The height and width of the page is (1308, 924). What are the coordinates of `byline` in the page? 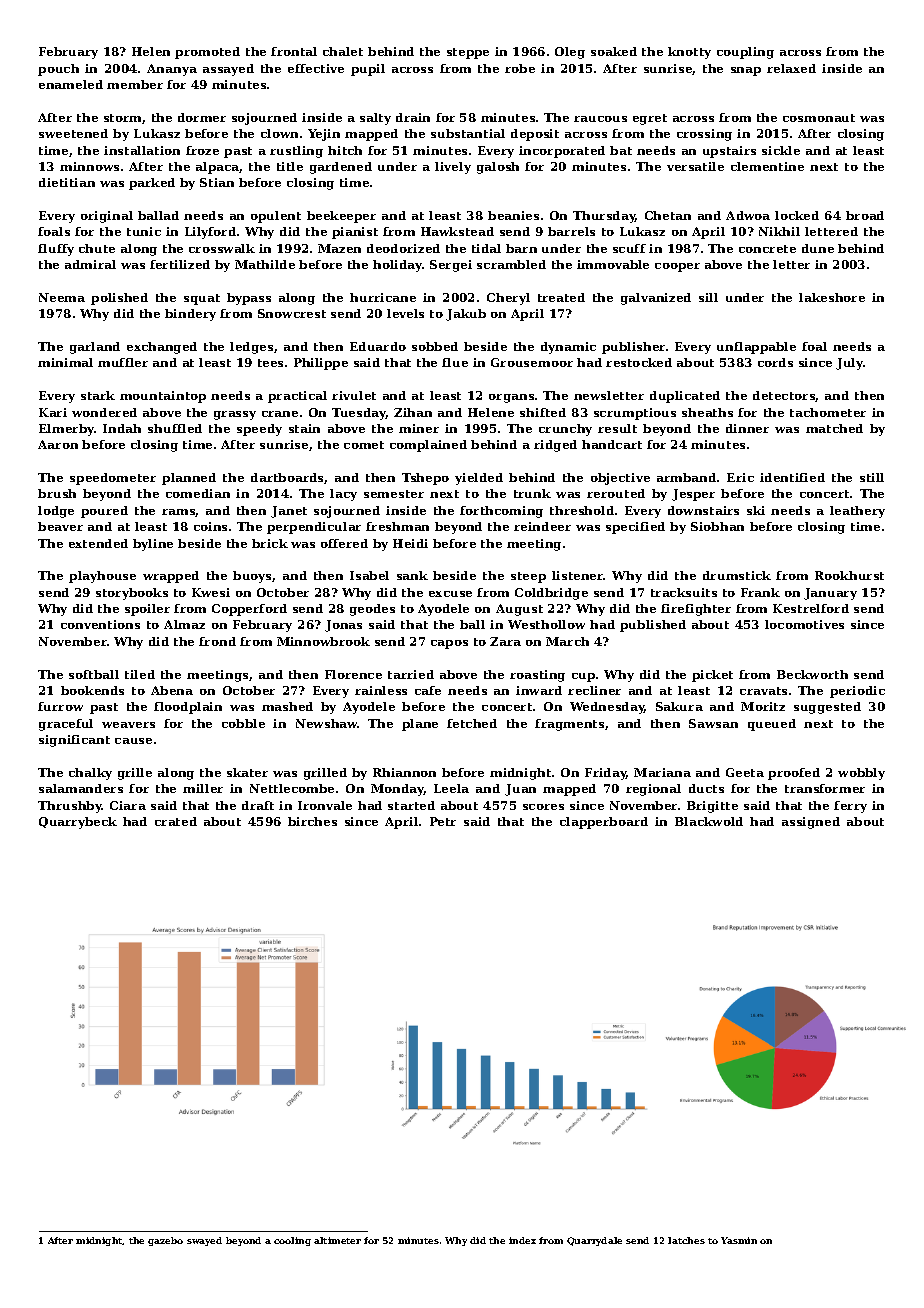 It's located at (153, 545).
